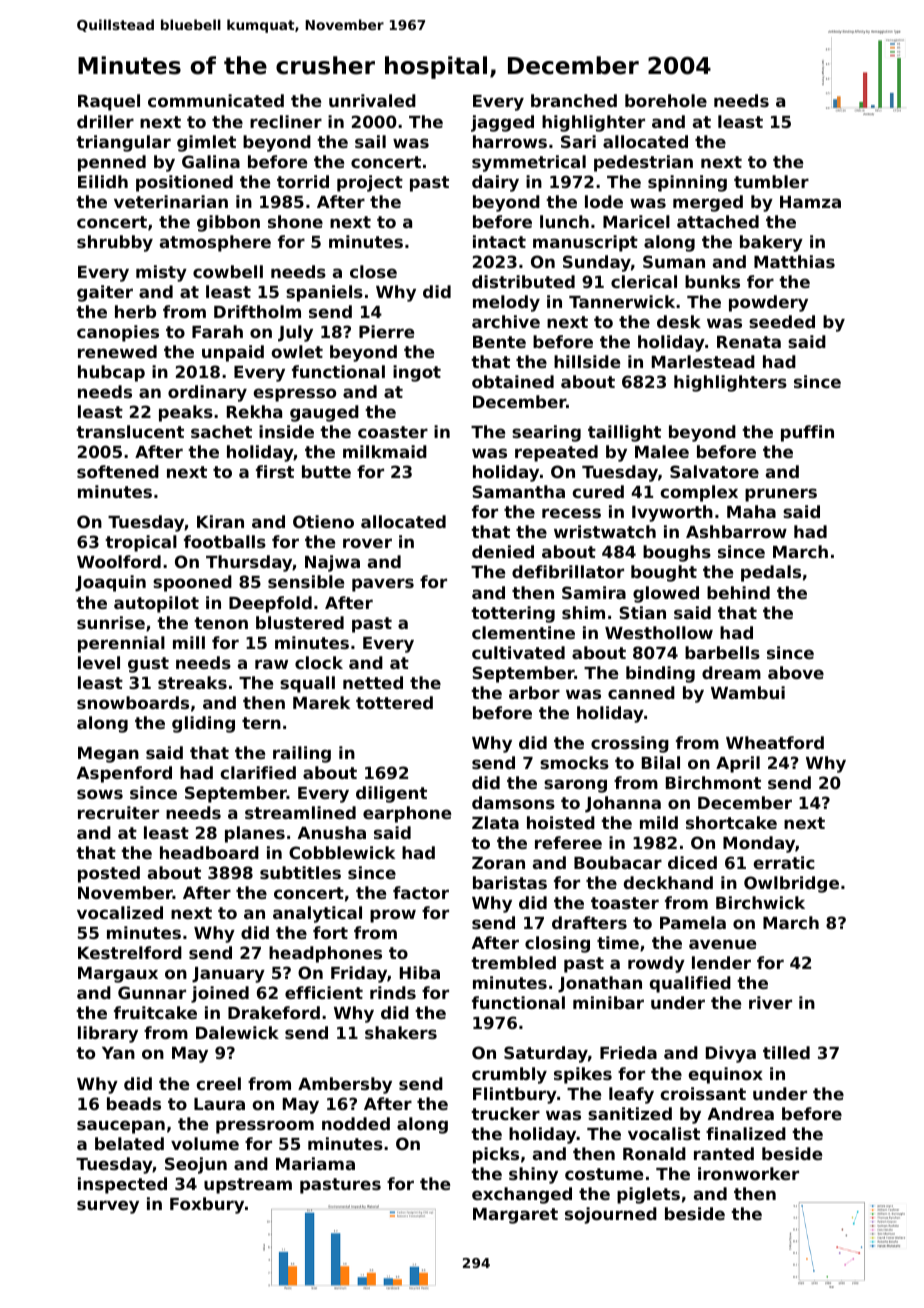  Describe the element at coordinates (134, 1103) in the document. I see `beads` at that location.
